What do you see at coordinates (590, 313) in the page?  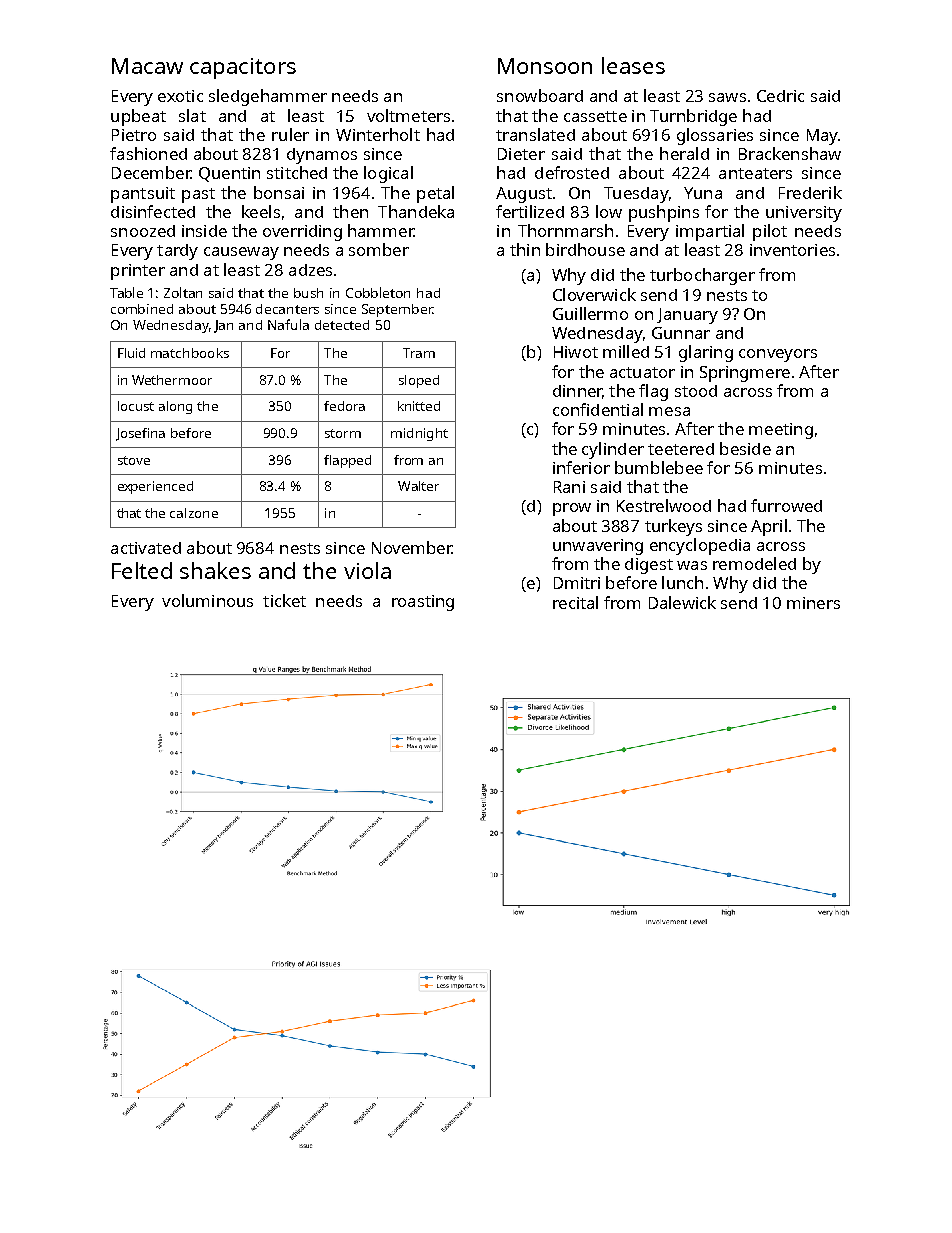 I see `Guillermo` at bounding box center [590, 313].
